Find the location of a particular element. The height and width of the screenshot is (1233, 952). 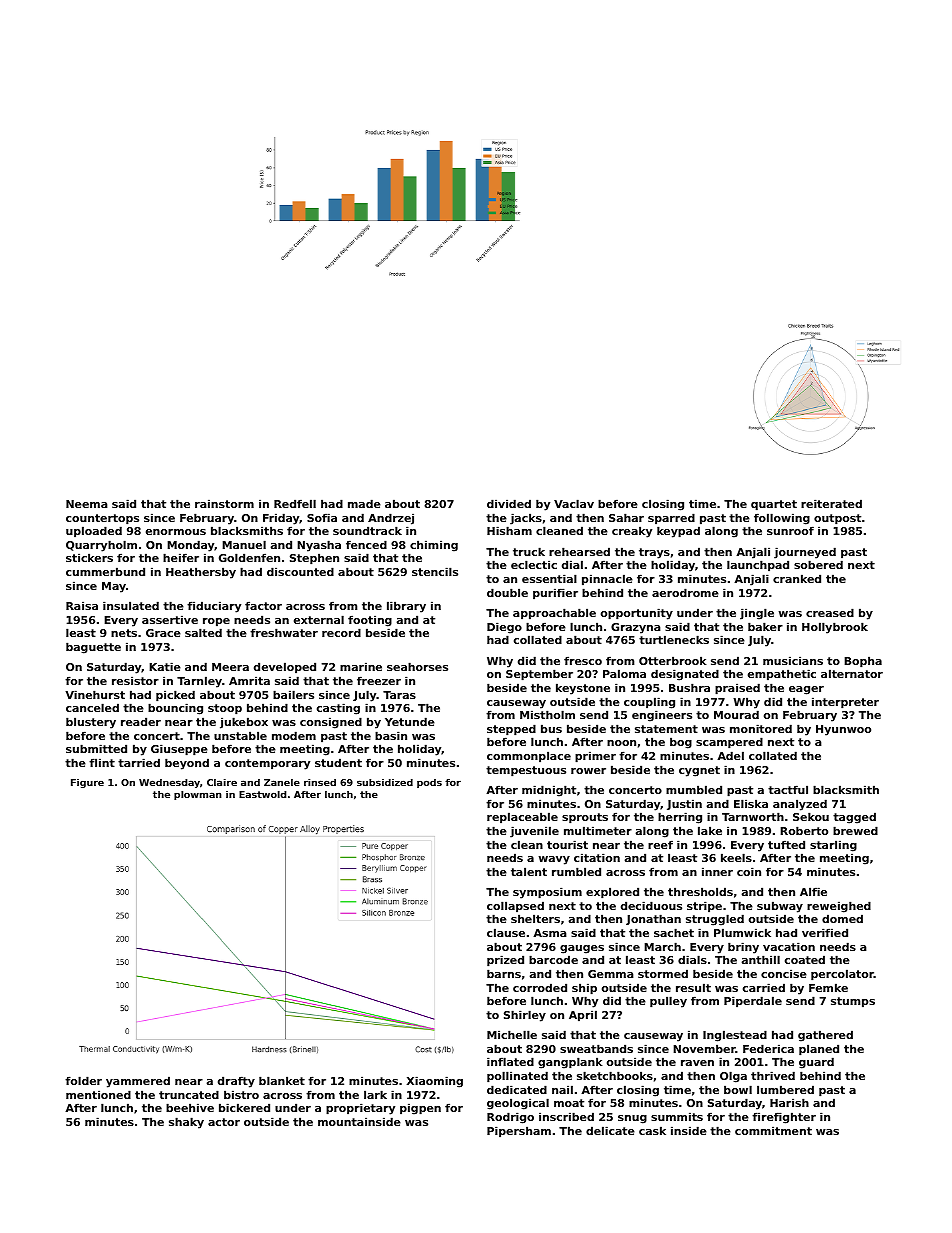

reiterated is located at coordinates (831, 503).
